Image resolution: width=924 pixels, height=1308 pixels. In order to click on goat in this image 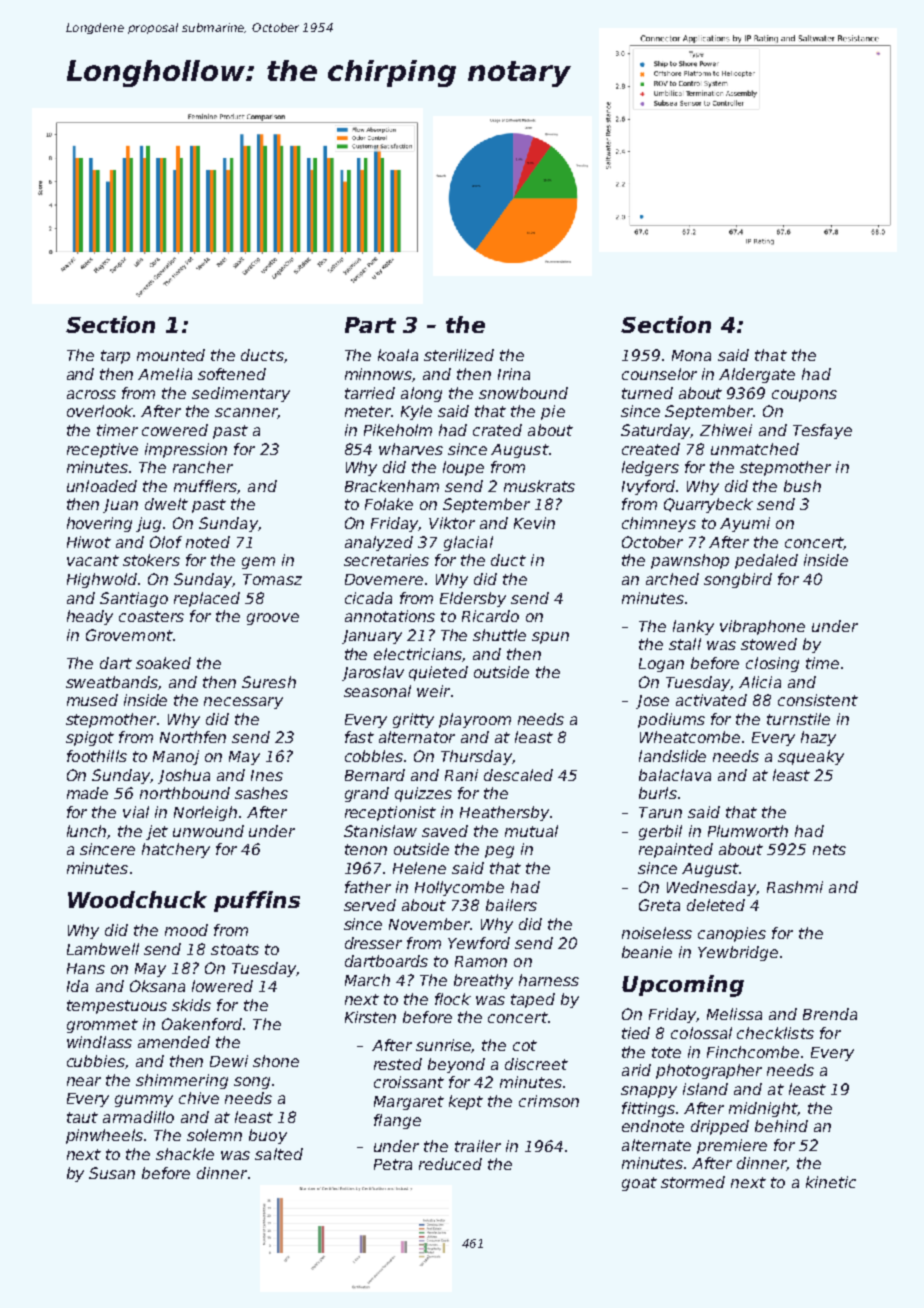, I will do `click(639, 1184)`.
